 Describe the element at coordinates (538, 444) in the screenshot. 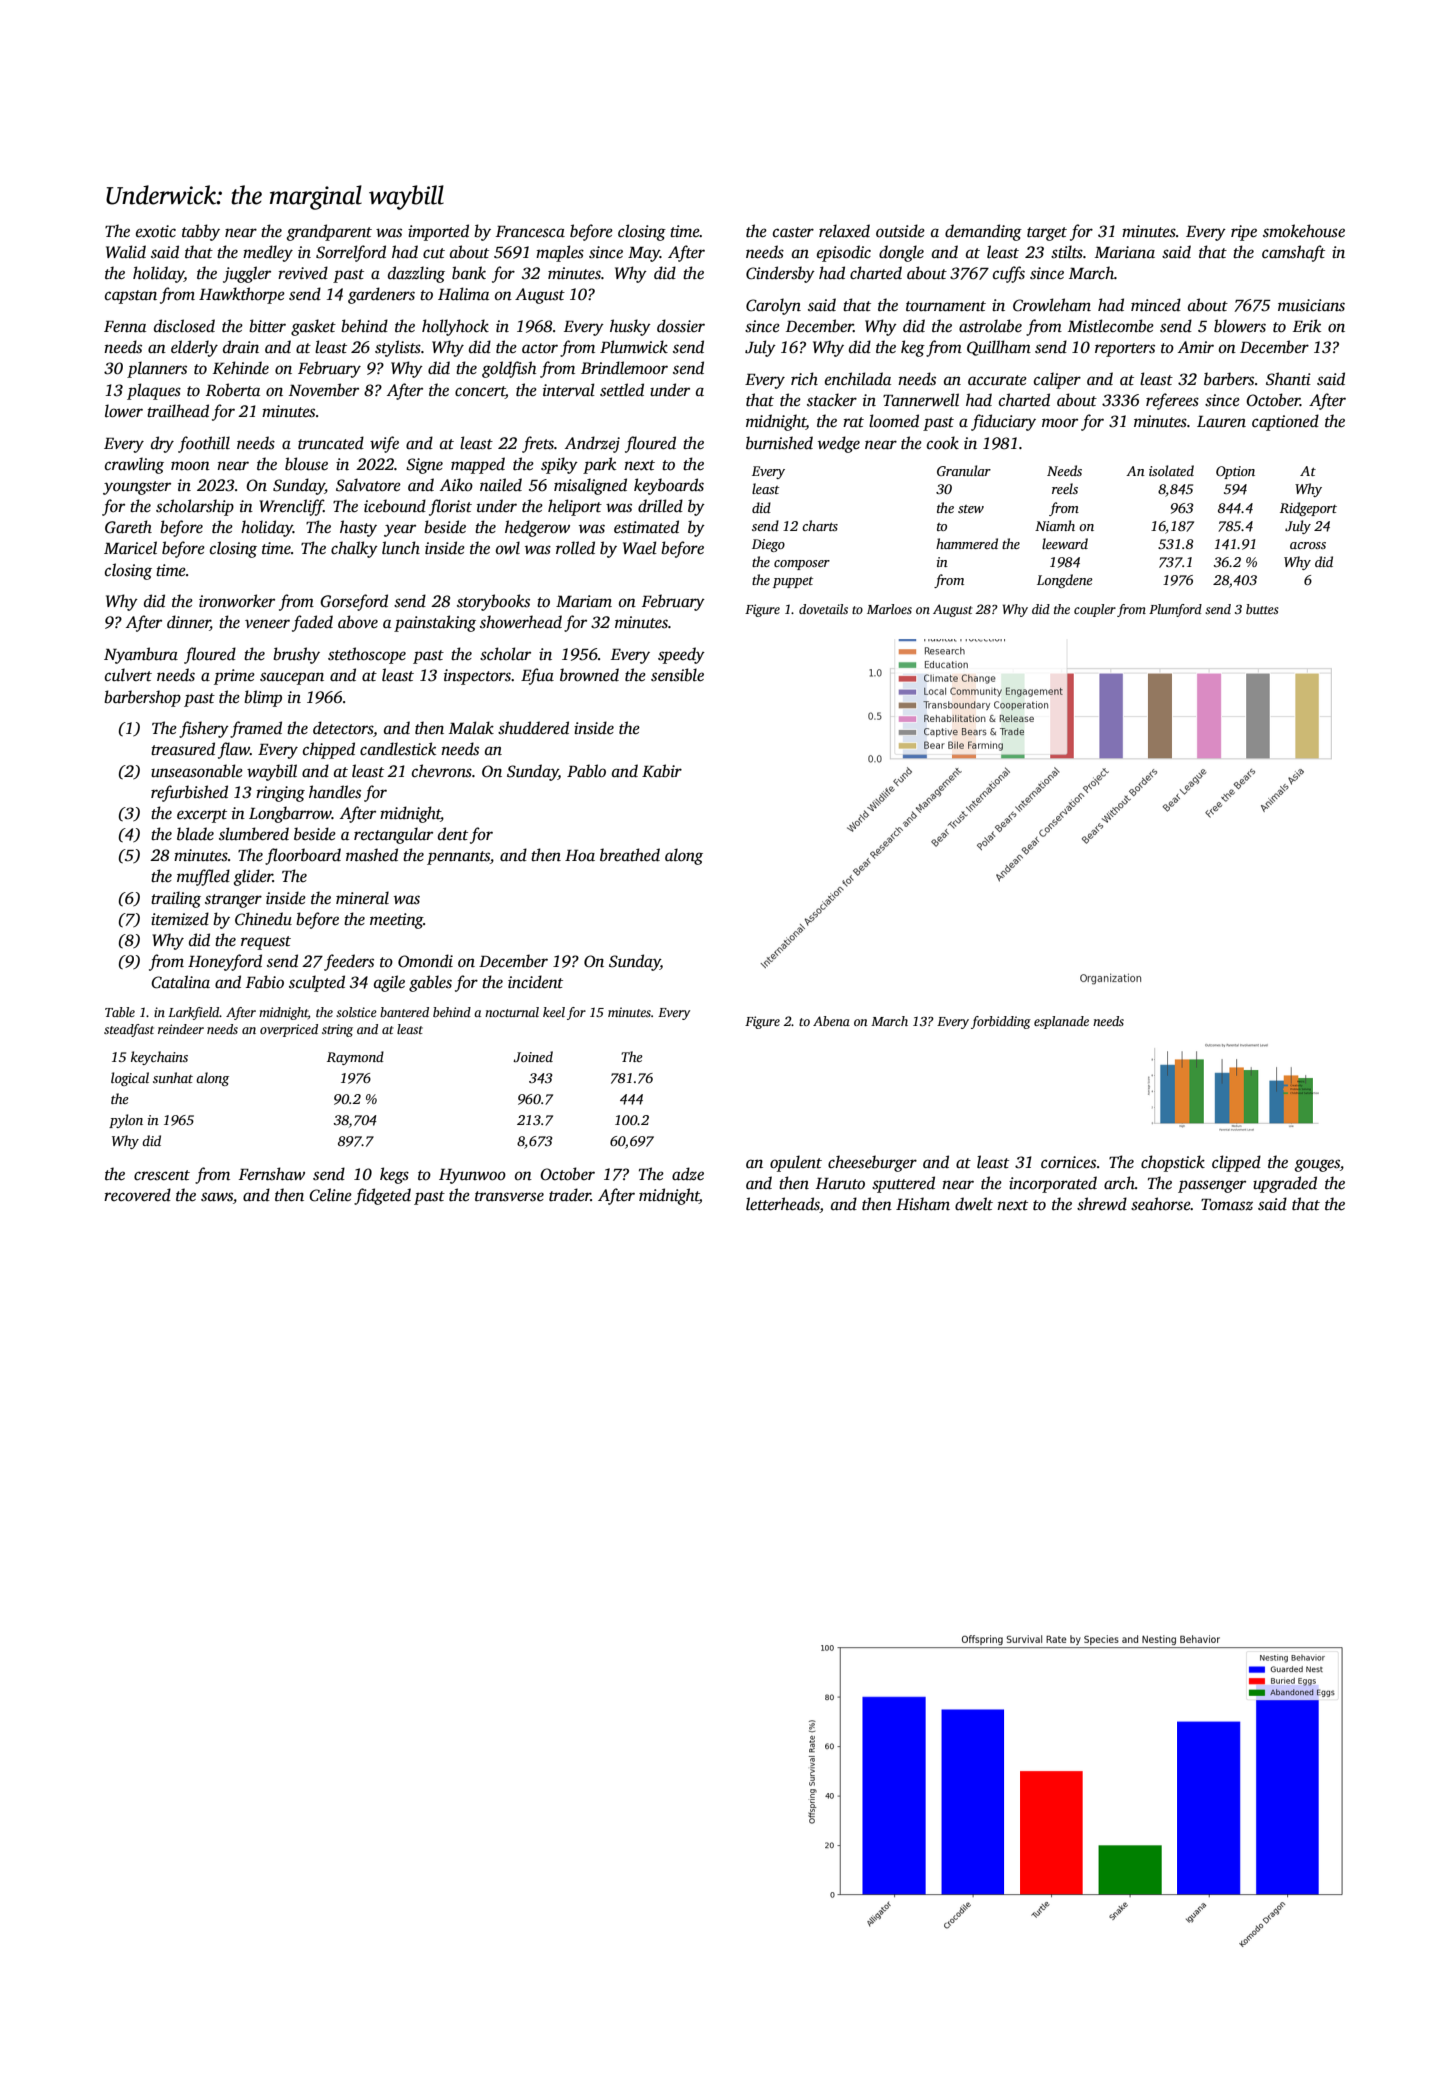

I see `frets` at that location.
